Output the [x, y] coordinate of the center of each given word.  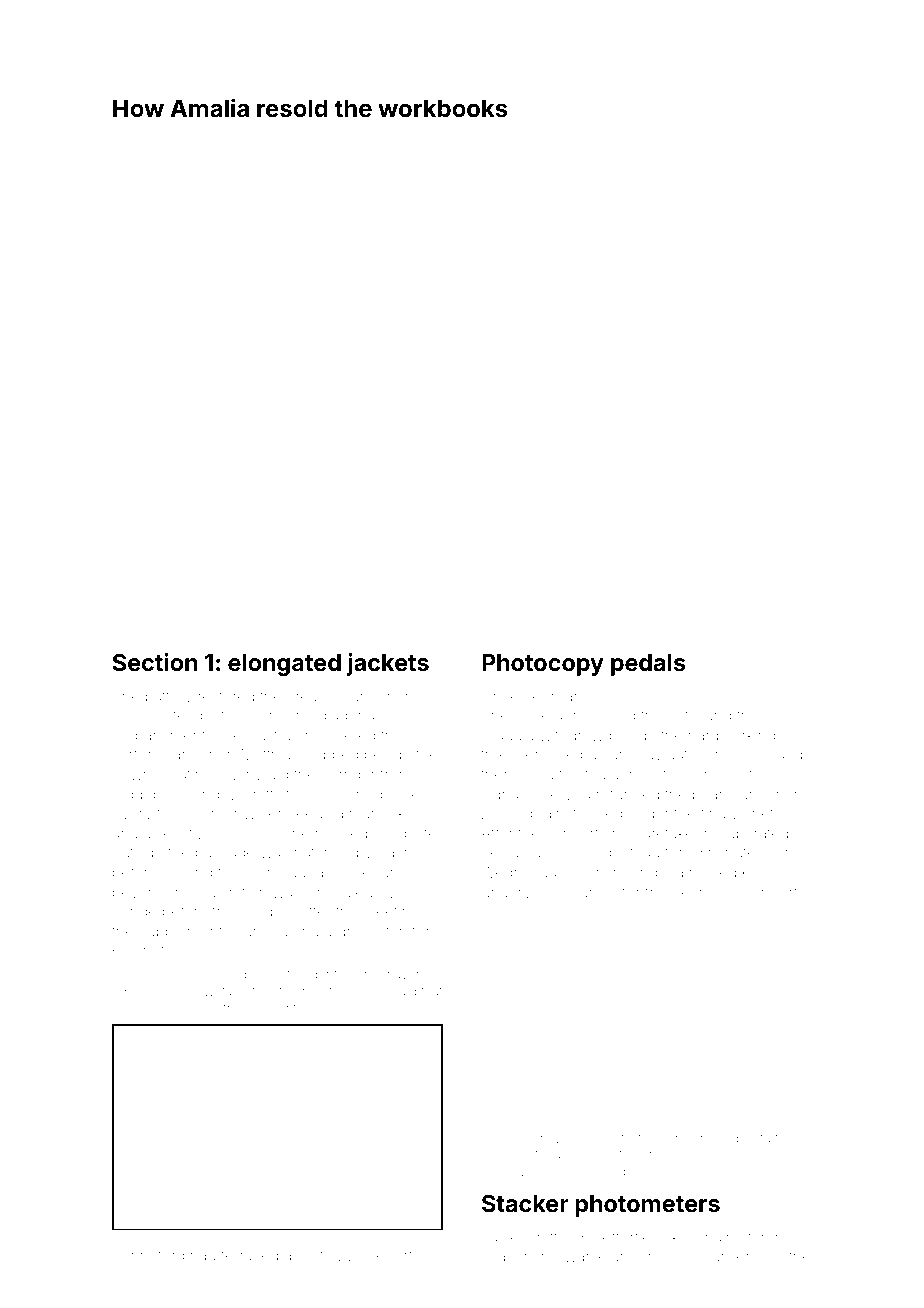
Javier [503, 1237]
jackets [388, 664]
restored [226, 696]
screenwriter [238, 814]
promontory [281, 1010]
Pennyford [148, 1257]
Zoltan [503, 813]
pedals [648, 665]
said [405, 991]
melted [713, 872]
